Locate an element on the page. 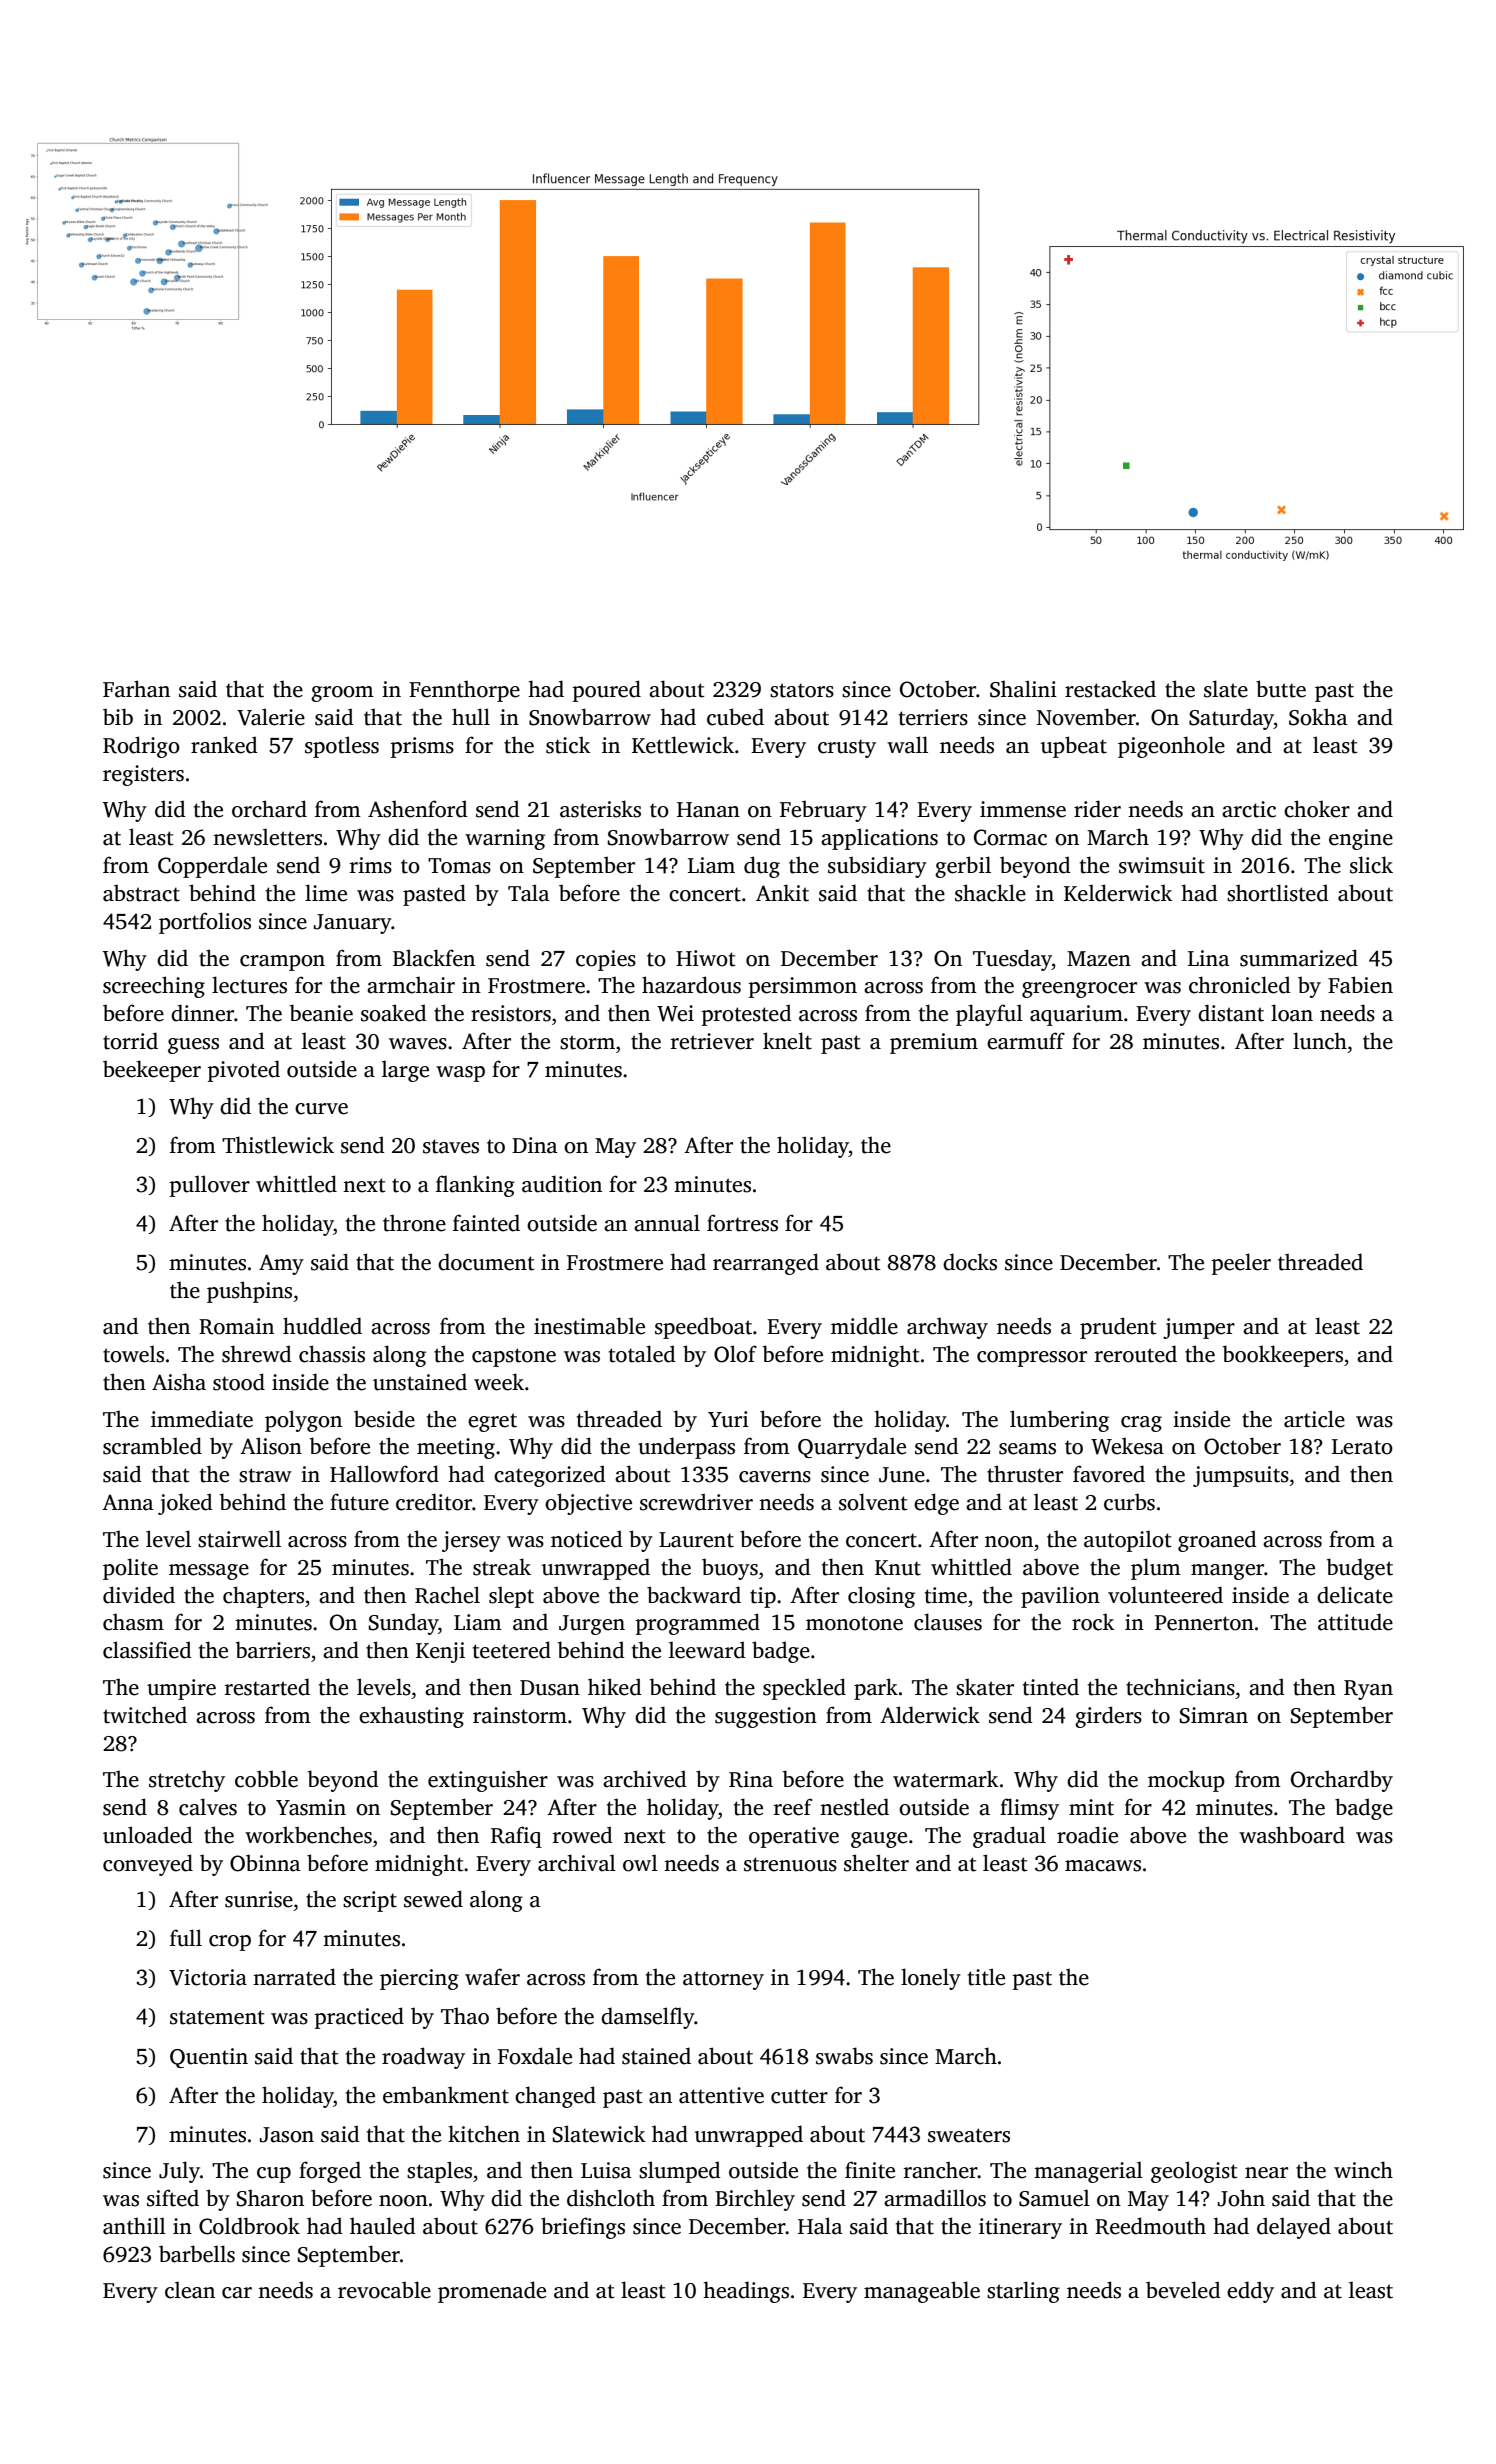 This image has width=1496, height=2464. crampon is located at coordinates (282, 963).
